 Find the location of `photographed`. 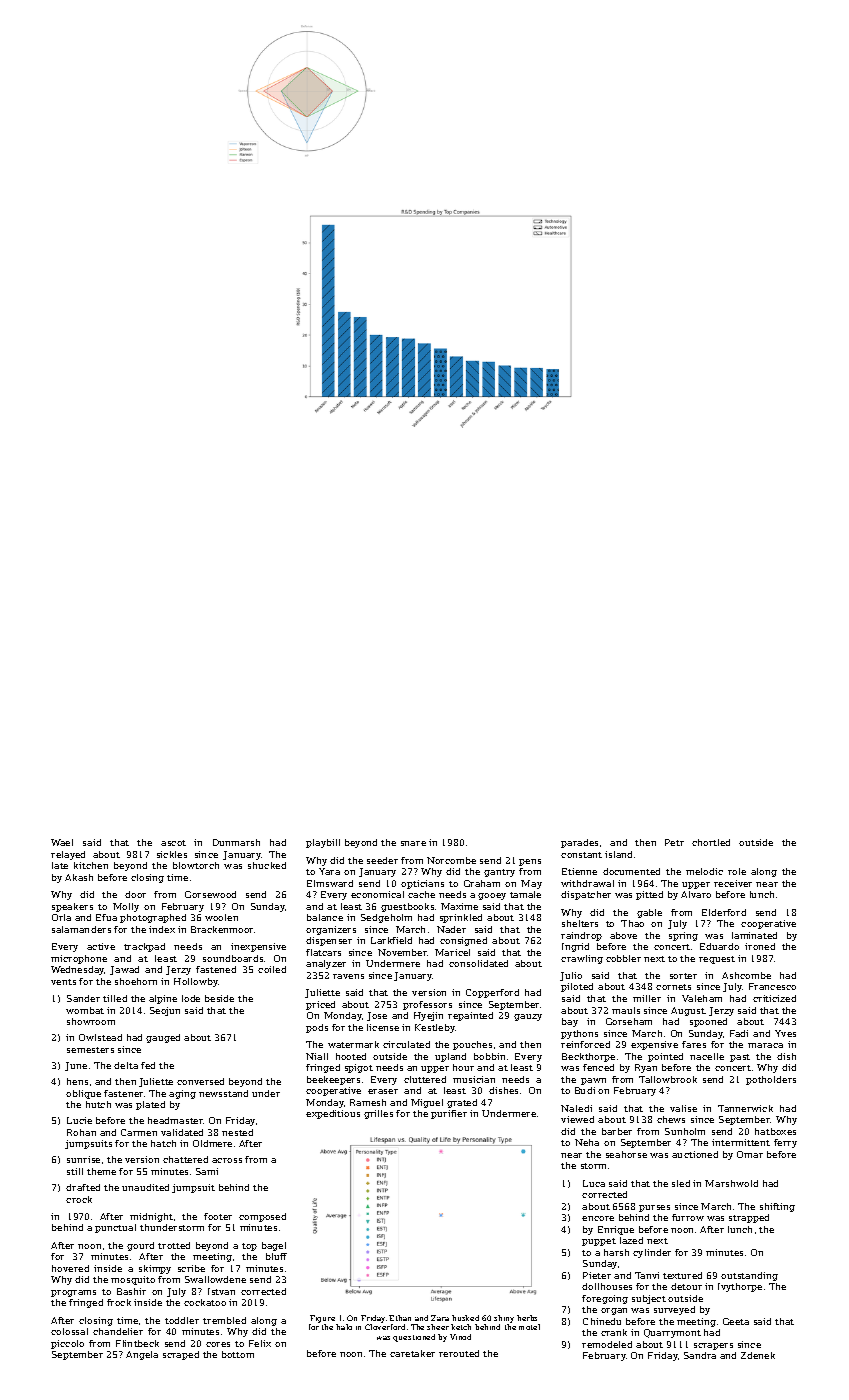

photographed is located at coordinates (153, 918).
